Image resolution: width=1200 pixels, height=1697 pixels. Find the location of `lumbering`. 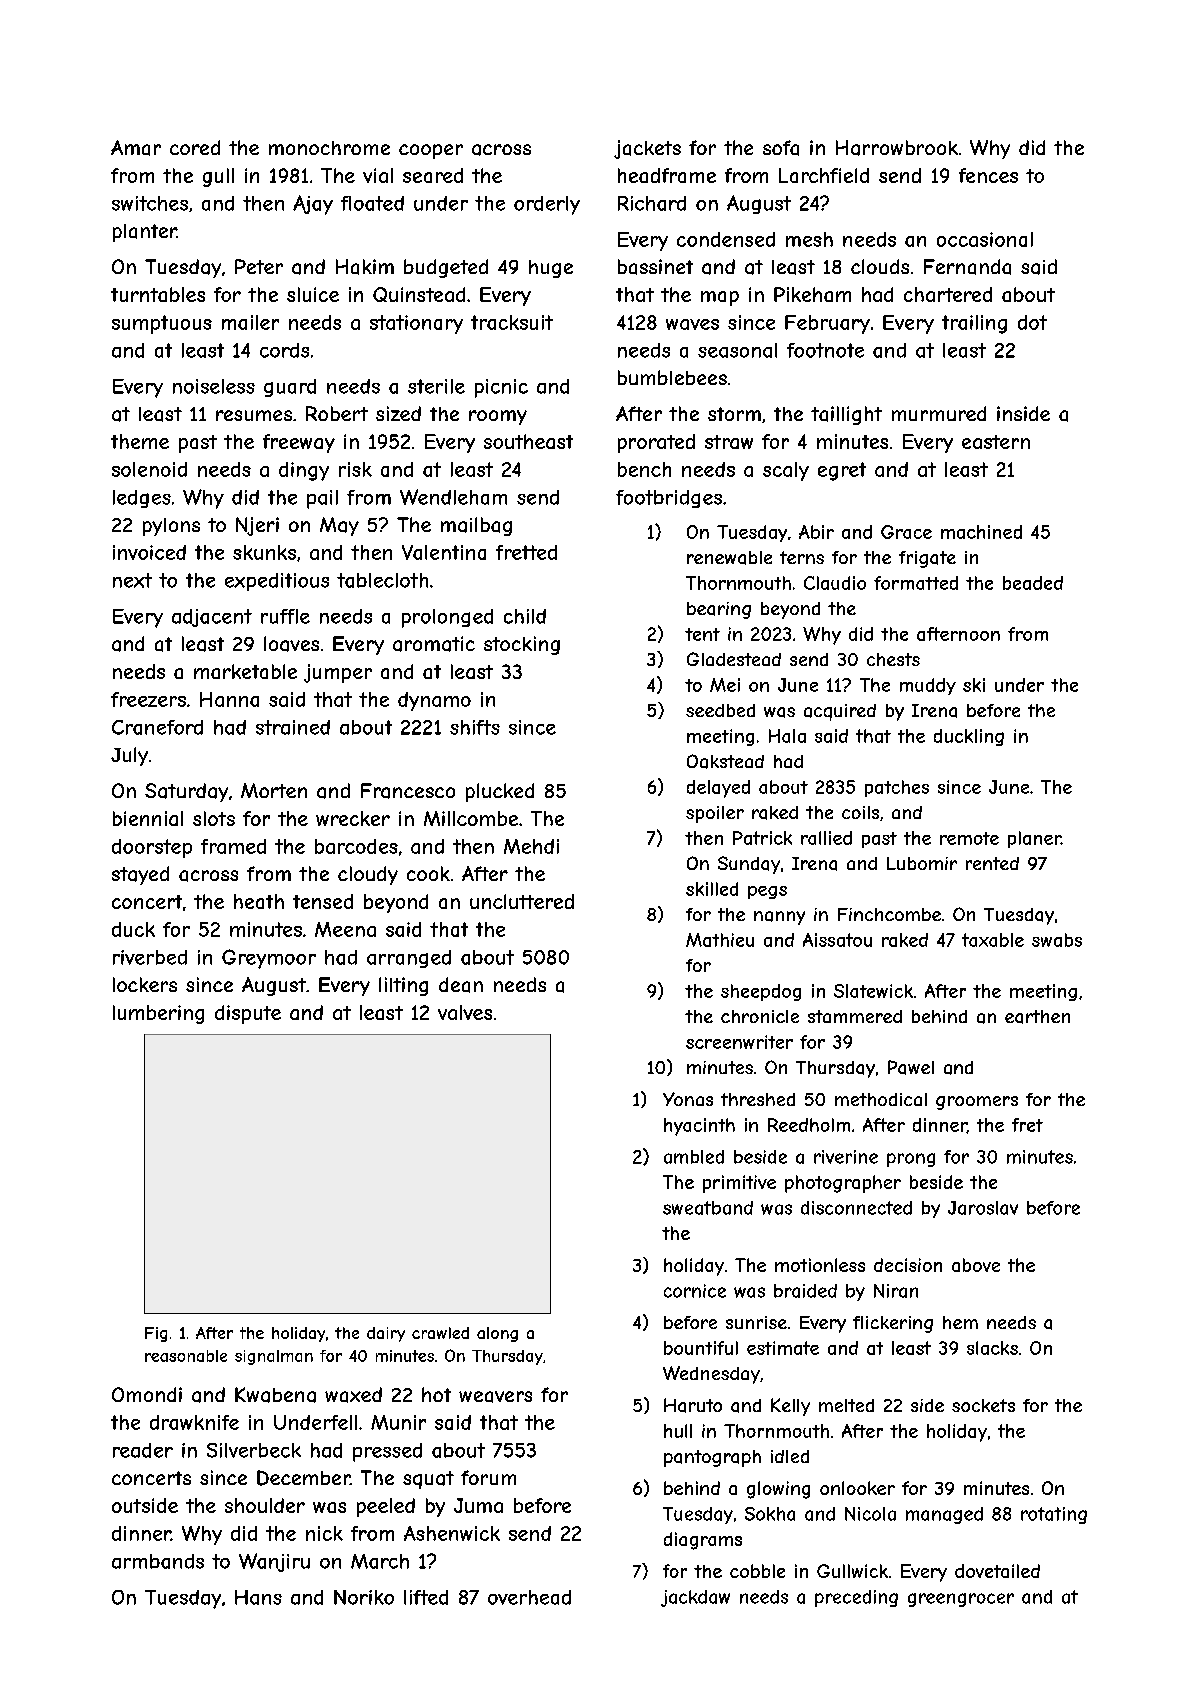

lumbering is located at coordinates (158, 1014).
